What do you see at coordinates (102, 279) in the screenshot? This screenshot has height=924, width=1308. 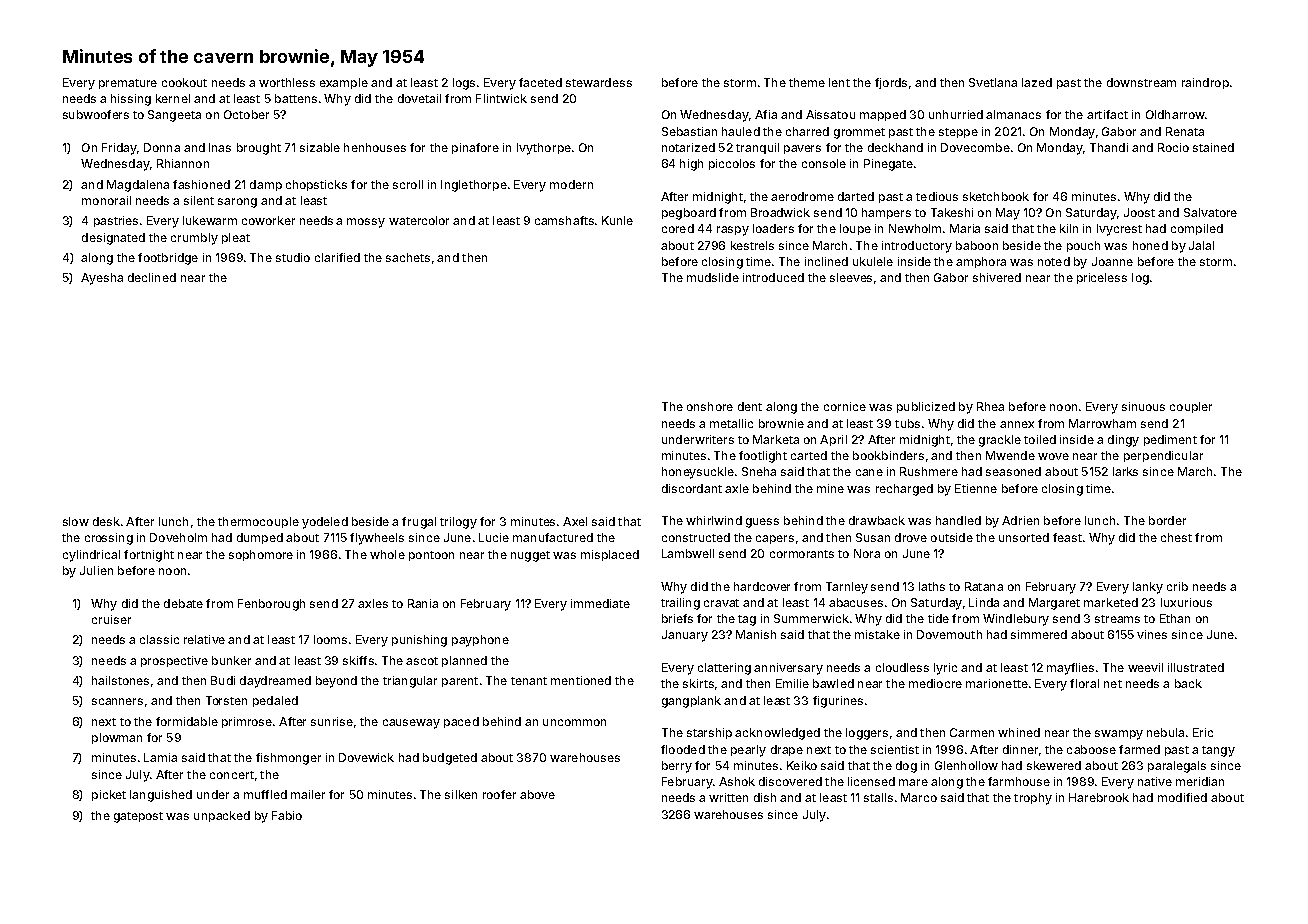 I see `Ayesha` at bounding box center [102, 279].
